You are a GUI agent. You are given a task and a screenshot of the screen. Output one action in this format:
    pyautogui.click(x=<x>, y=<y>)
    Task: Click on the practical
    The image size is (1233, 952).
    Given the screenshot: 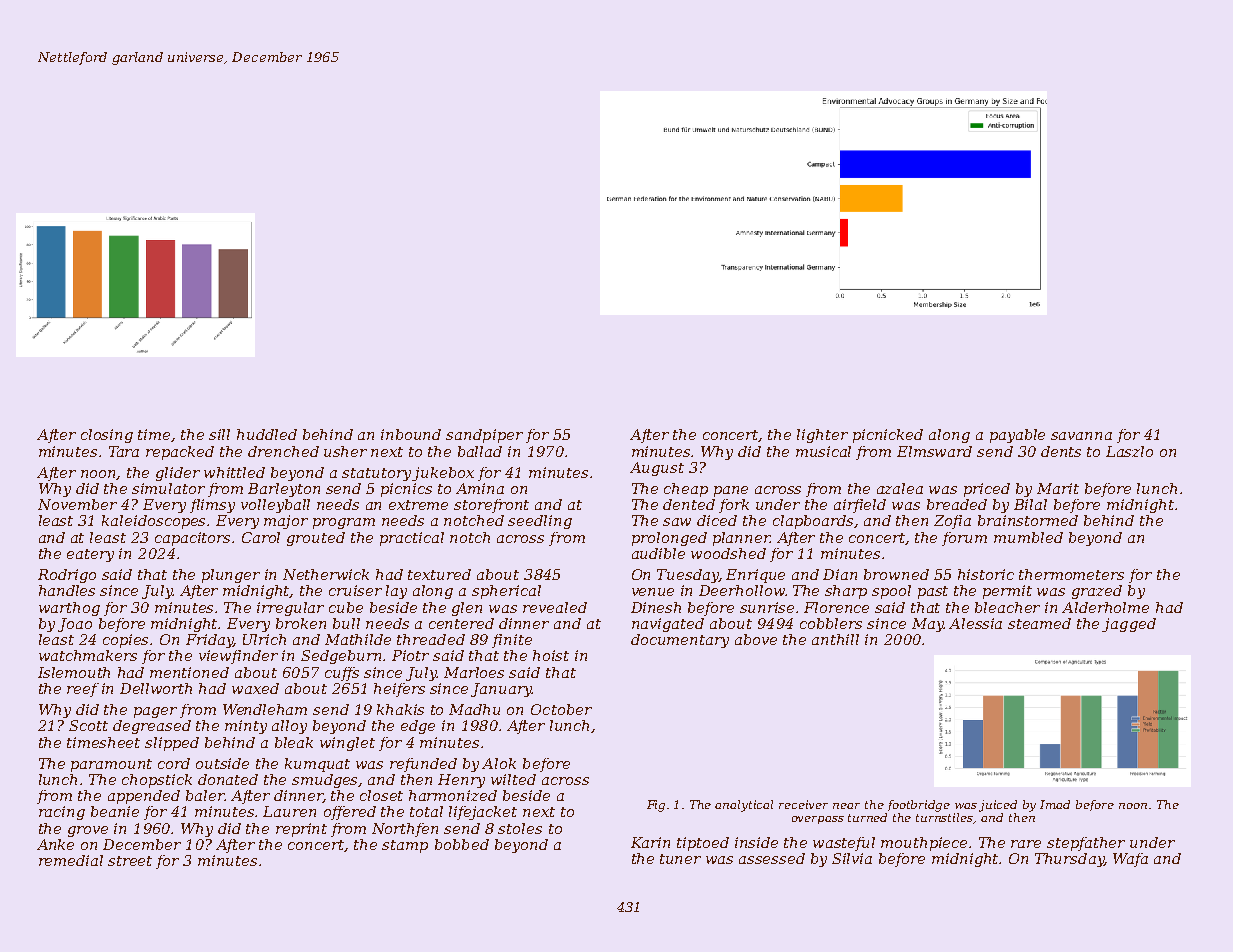 What is the action you would take?
    pyautogui.click(x=412, y=539)
